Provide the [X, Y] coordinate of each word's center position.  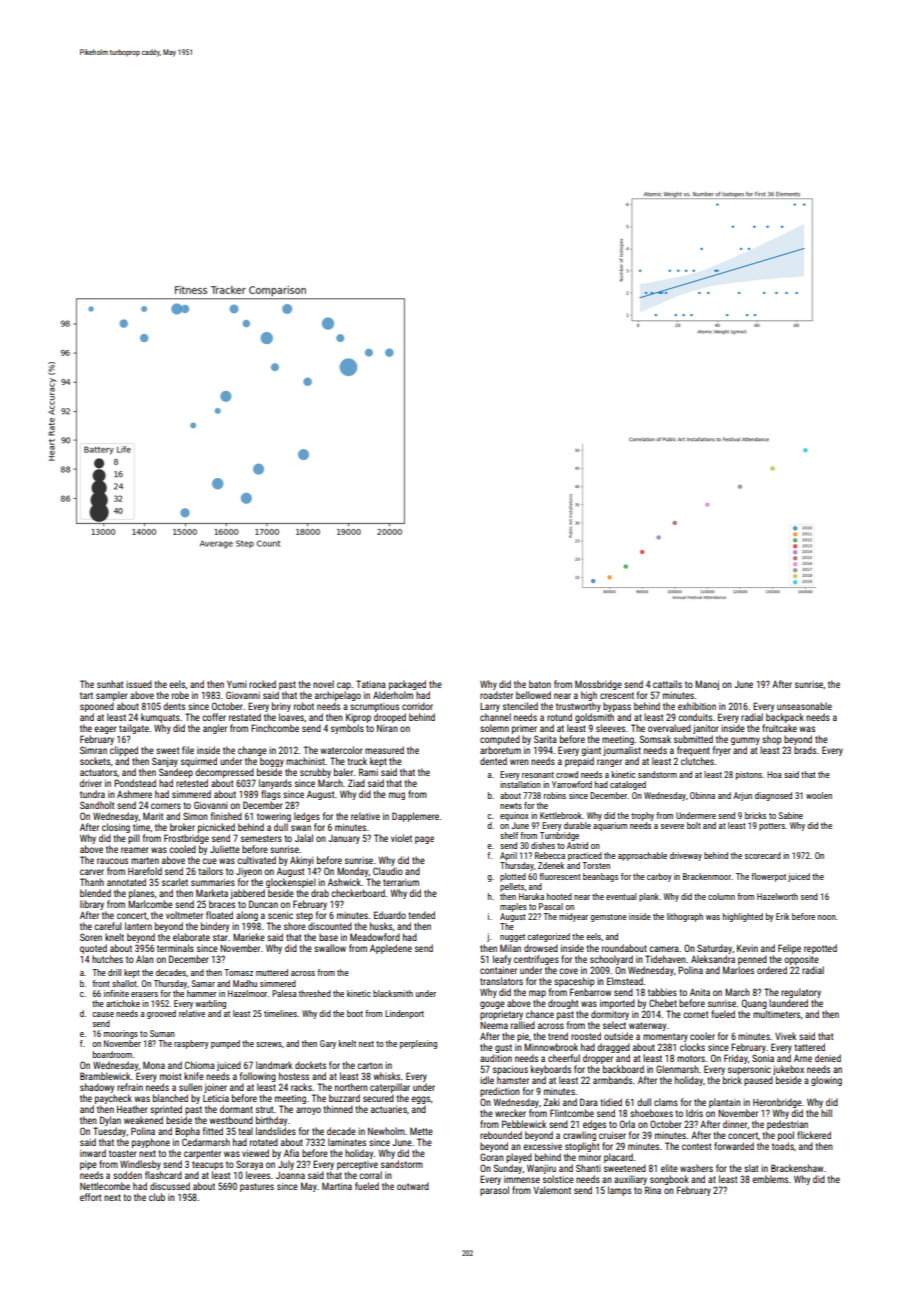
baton [540, 684]
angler [215, 729]
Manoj [707, 685]
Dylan [110, 1121]
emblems [770, 1179]
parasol [494, 1191]
